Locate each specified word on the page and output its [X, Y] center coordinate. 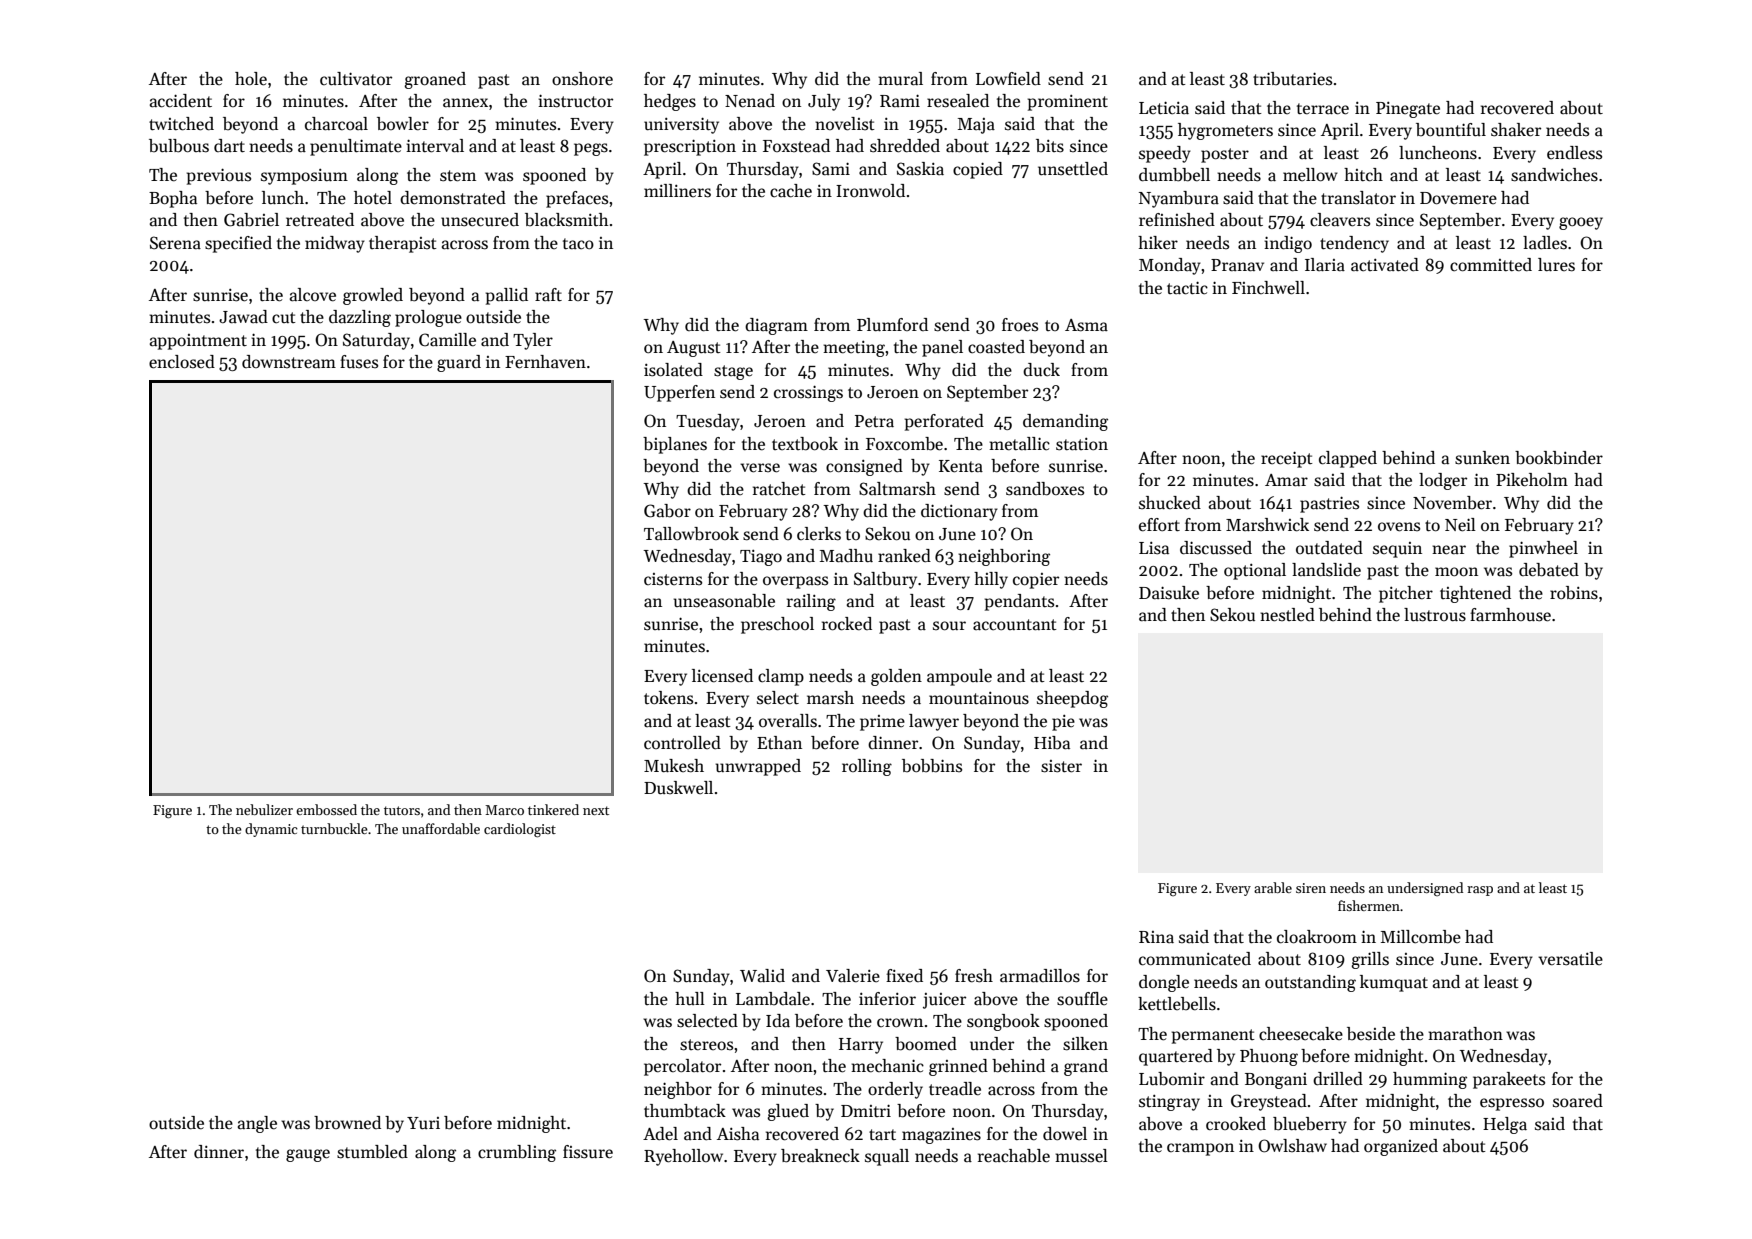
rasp [1480, 891]
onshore [582, 79]
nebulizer [264, 809]
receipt [1287, 459]
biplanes [675, 445]
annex [465, 103]
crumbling [517, 1153]
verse [760, 468]
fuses [359, 362]
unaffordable [441, 828]
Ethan [779, 742]
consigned [864, 467]
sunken [1482, 458]
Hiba [1052, 743]
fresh [974, 976]
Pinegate [1408, 110]
